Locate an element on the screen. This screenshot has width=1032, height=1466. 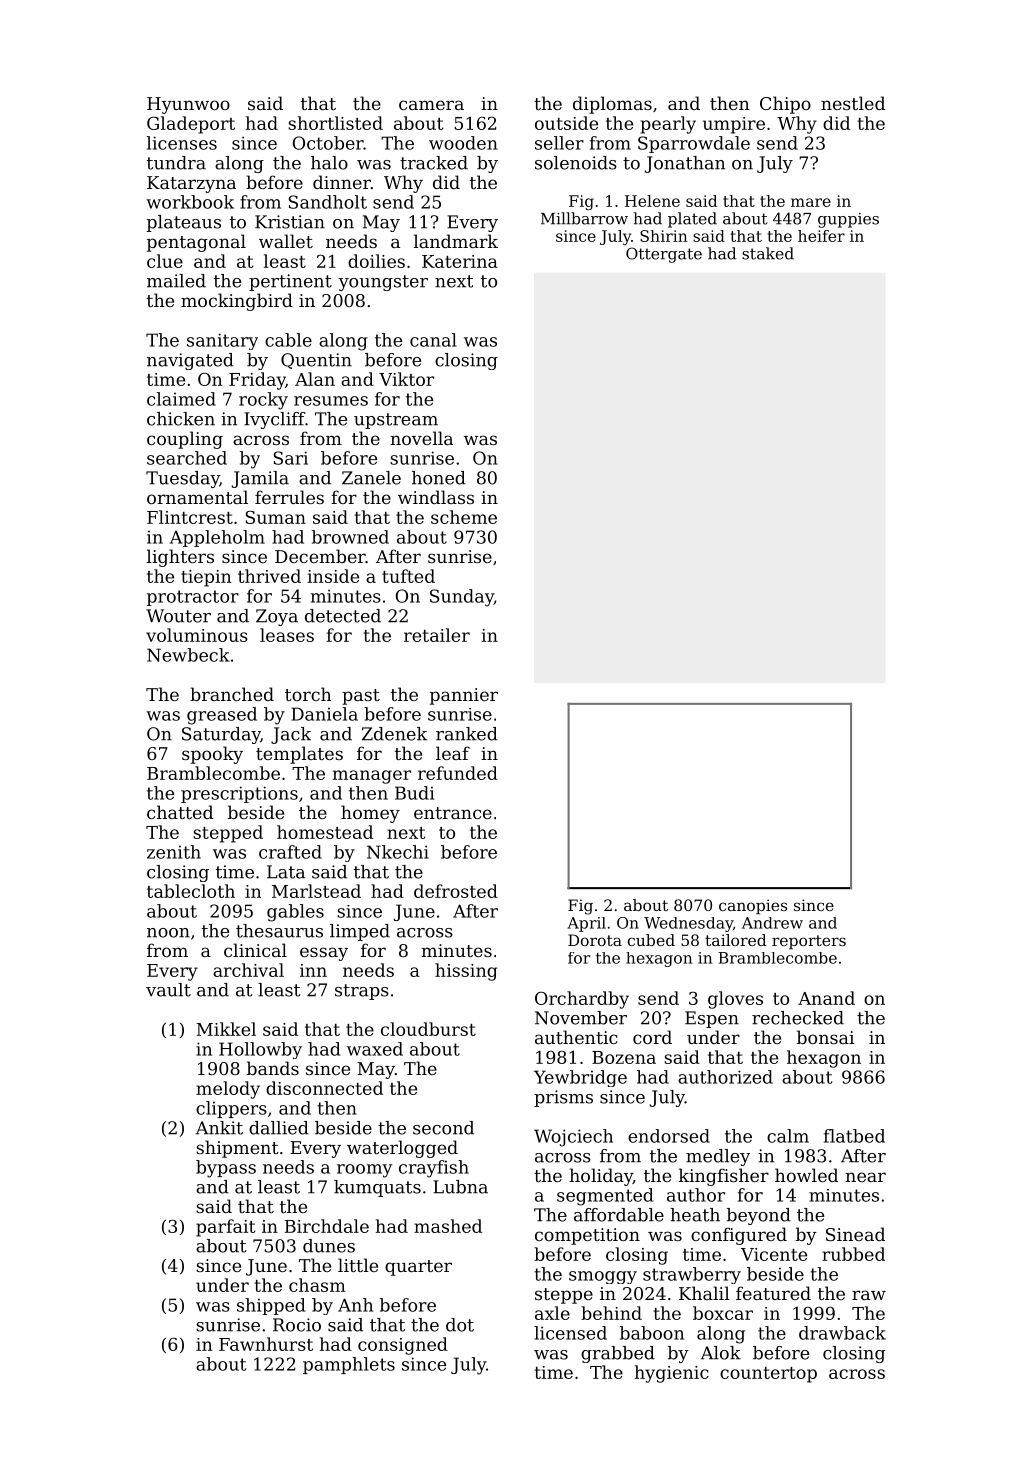
retailer is located at coordinates (437, 635).
